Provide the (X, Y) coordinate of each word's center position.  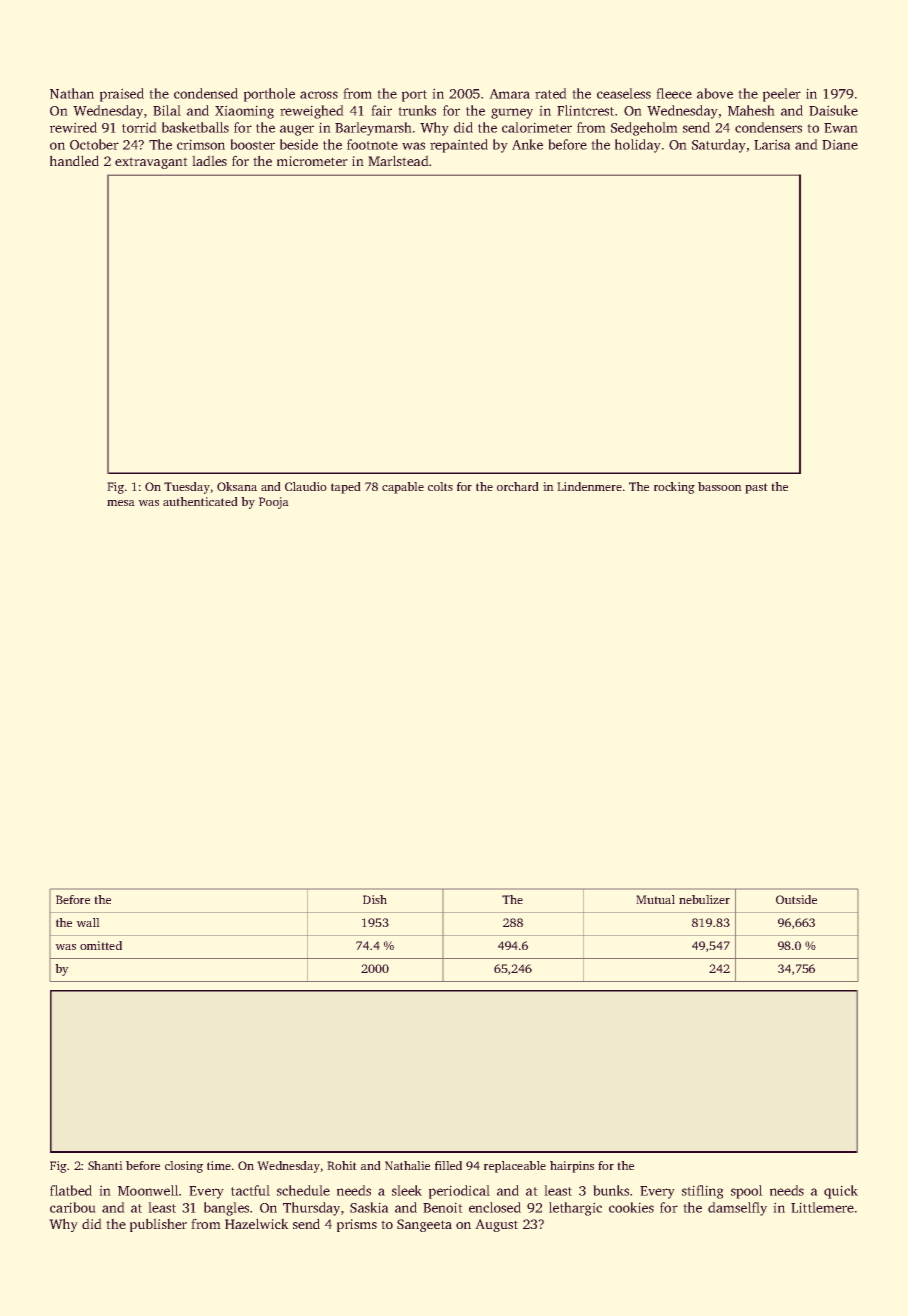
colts (440, 486)
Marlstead (398, 160)
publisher (158, 1225)
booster (252, 144)
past (756, 488)
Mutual (655, 899)
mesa (121, 503)
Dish (375, 899)
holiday (638, 146)
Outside (796, 899)
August (496, 1225)
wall (88, 922)
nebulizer (704, 899)
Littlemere (822, 1207)
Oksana (237, 486)
